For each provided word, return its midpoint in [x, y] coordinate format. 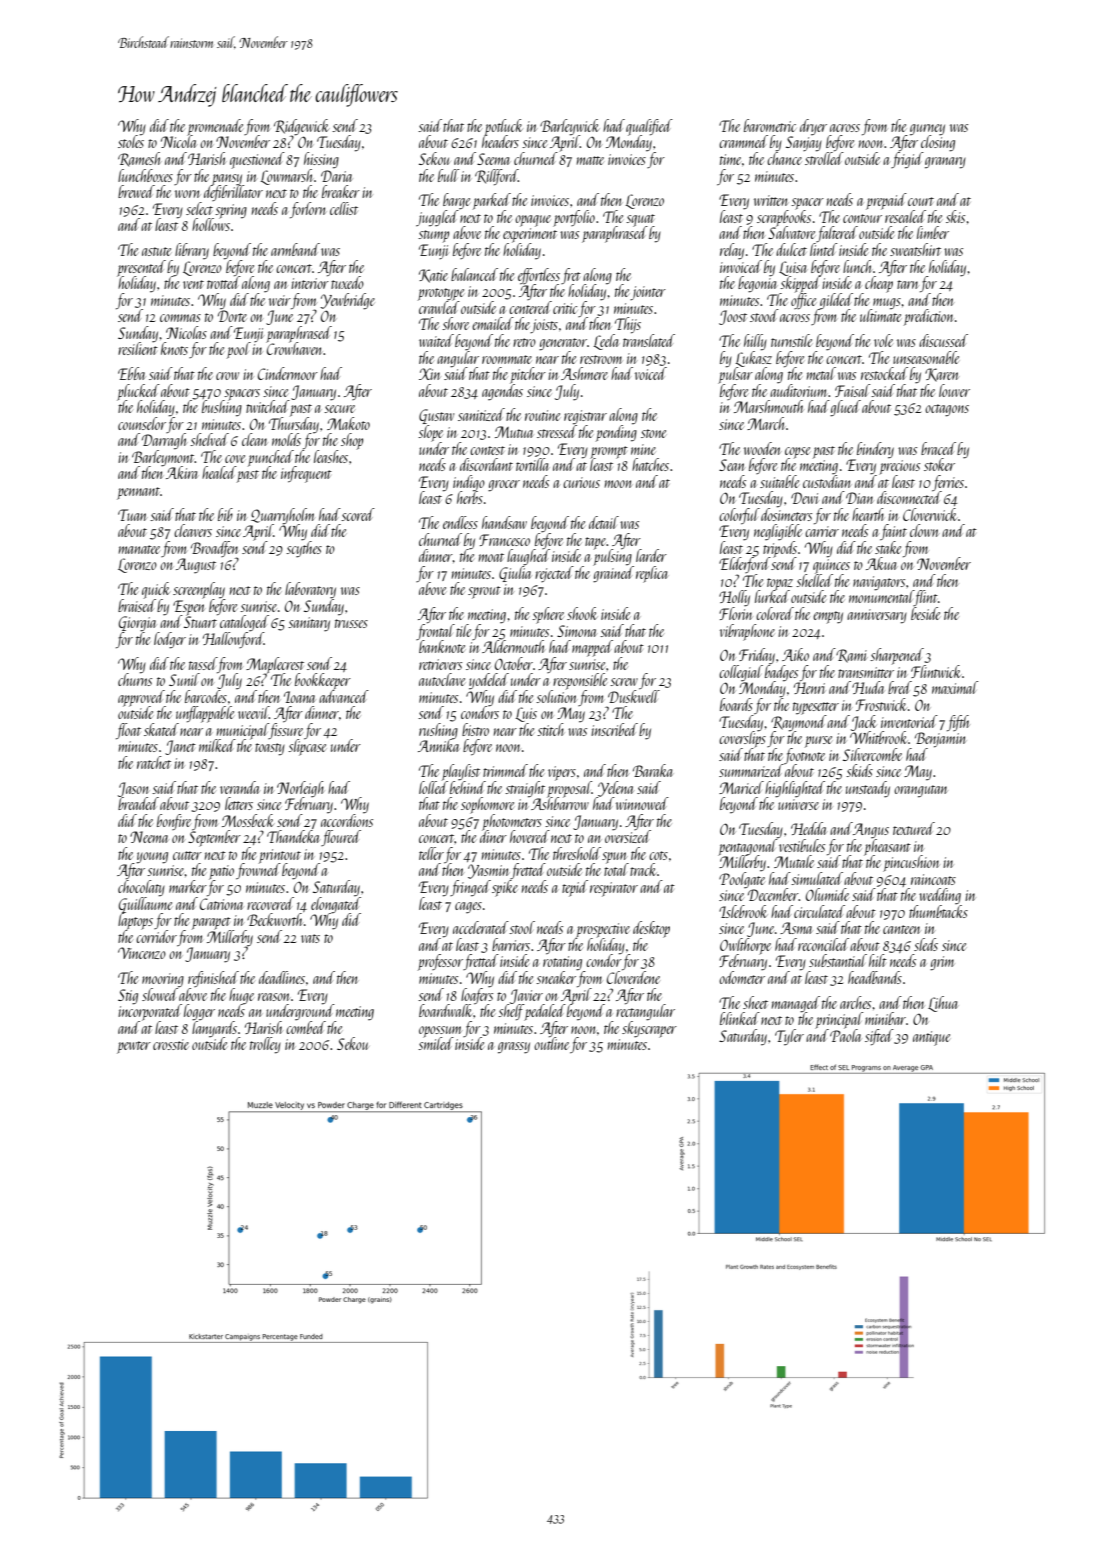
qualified [649, 127]
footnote [804, 756]
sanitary [309, 624]
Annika [438, 745]
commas [180, 318]
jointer [648, 293]
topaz [780, 584]
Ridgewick [301, 127]
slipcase [307, 747]
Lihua [942, 1004]
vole [883, 340]
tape [596, 543]
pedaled [545, 1012]
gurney [927, 129]
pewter [134, 1047]
